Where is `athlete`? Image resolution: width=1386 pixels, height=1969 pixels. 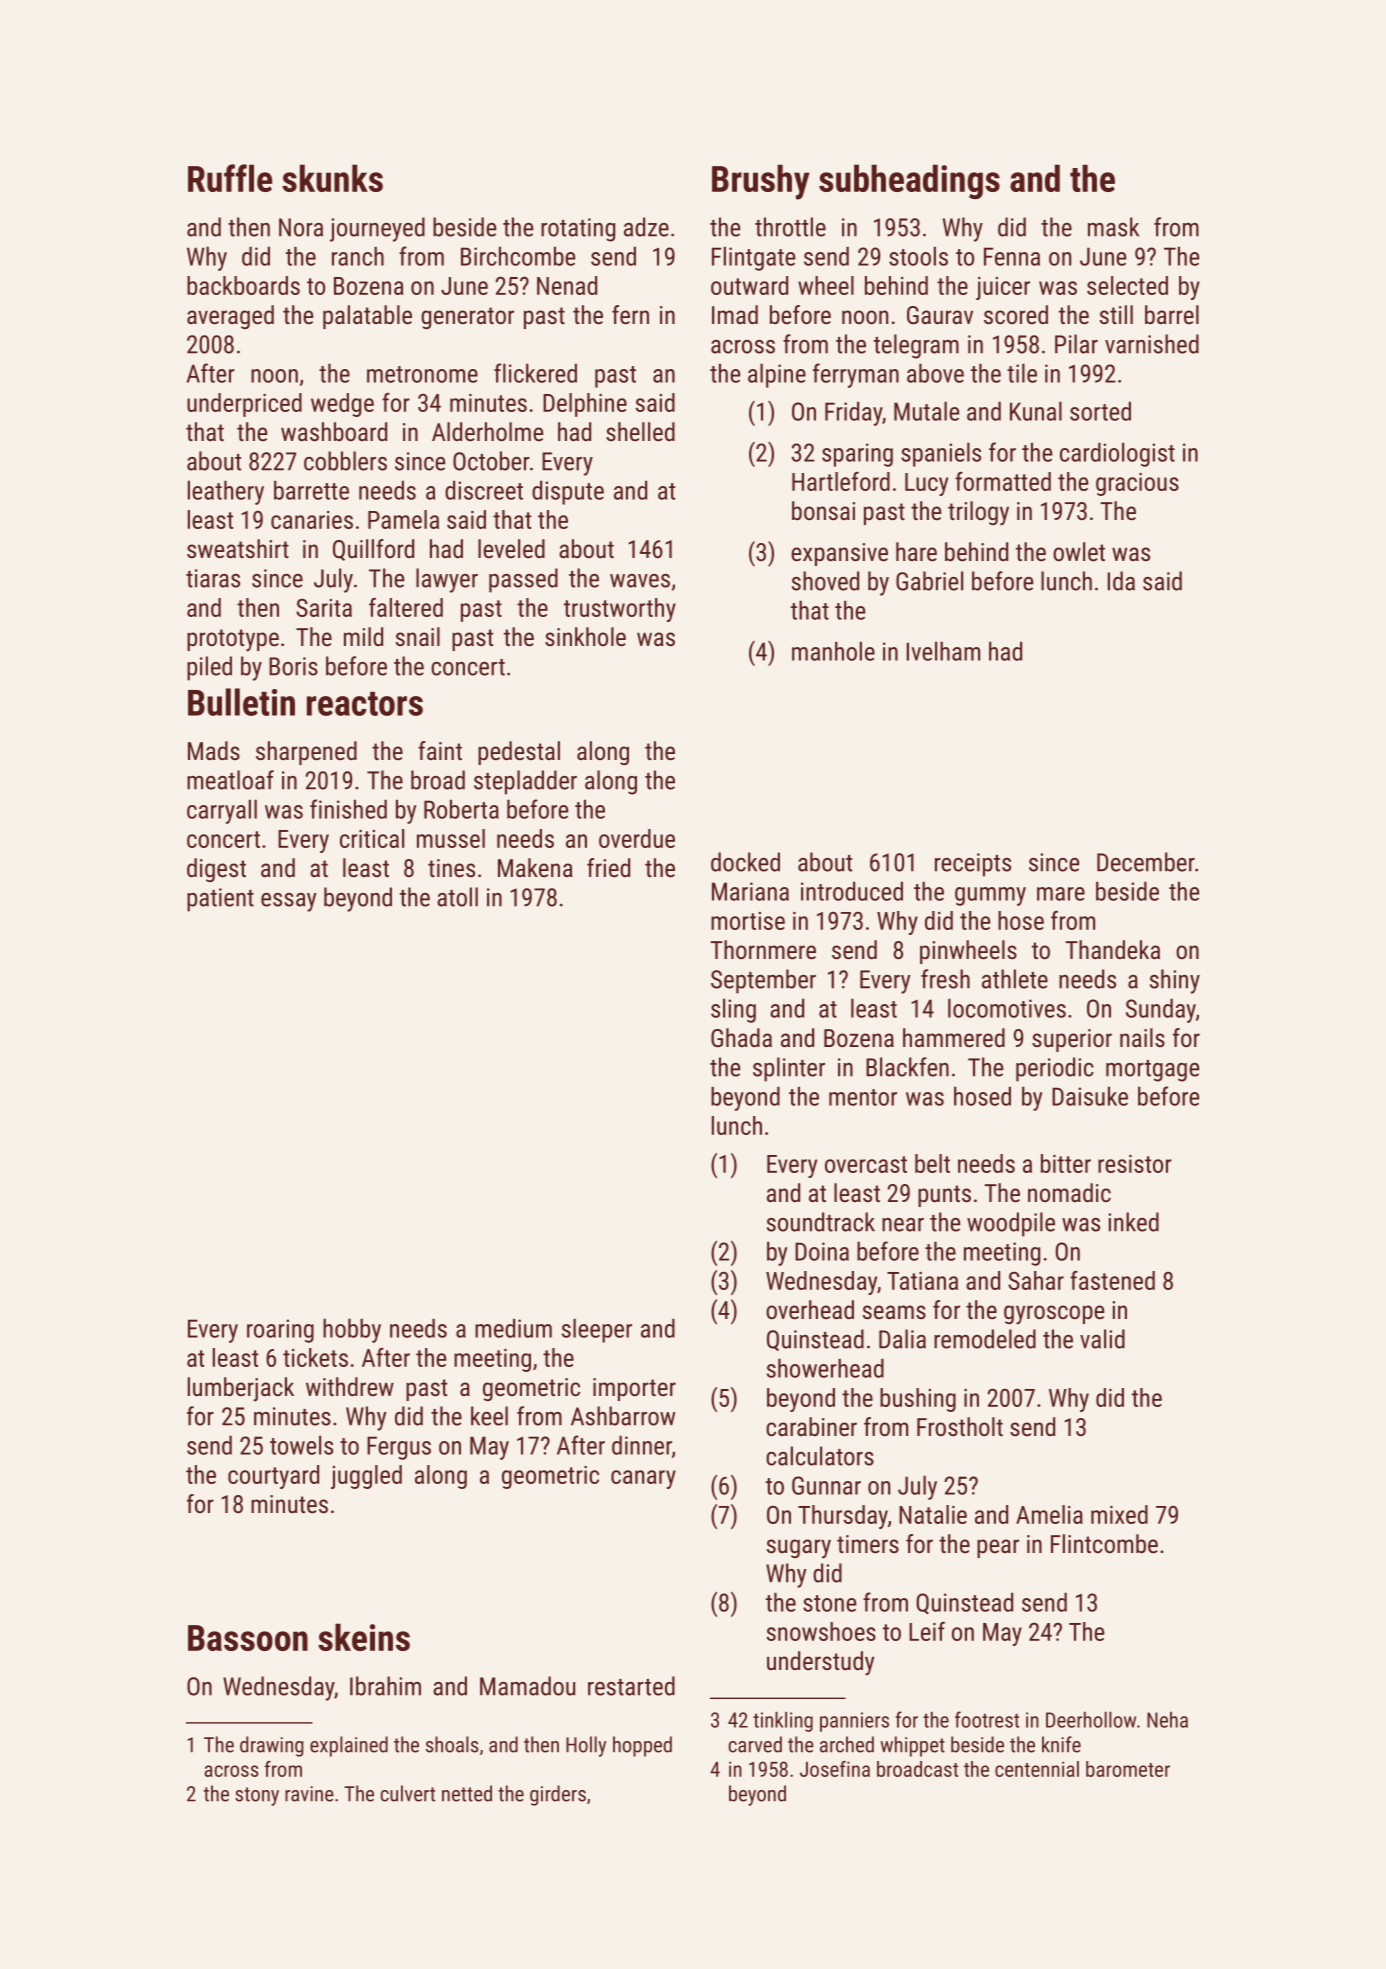
athlete is located at coordinates (1015, 979).
